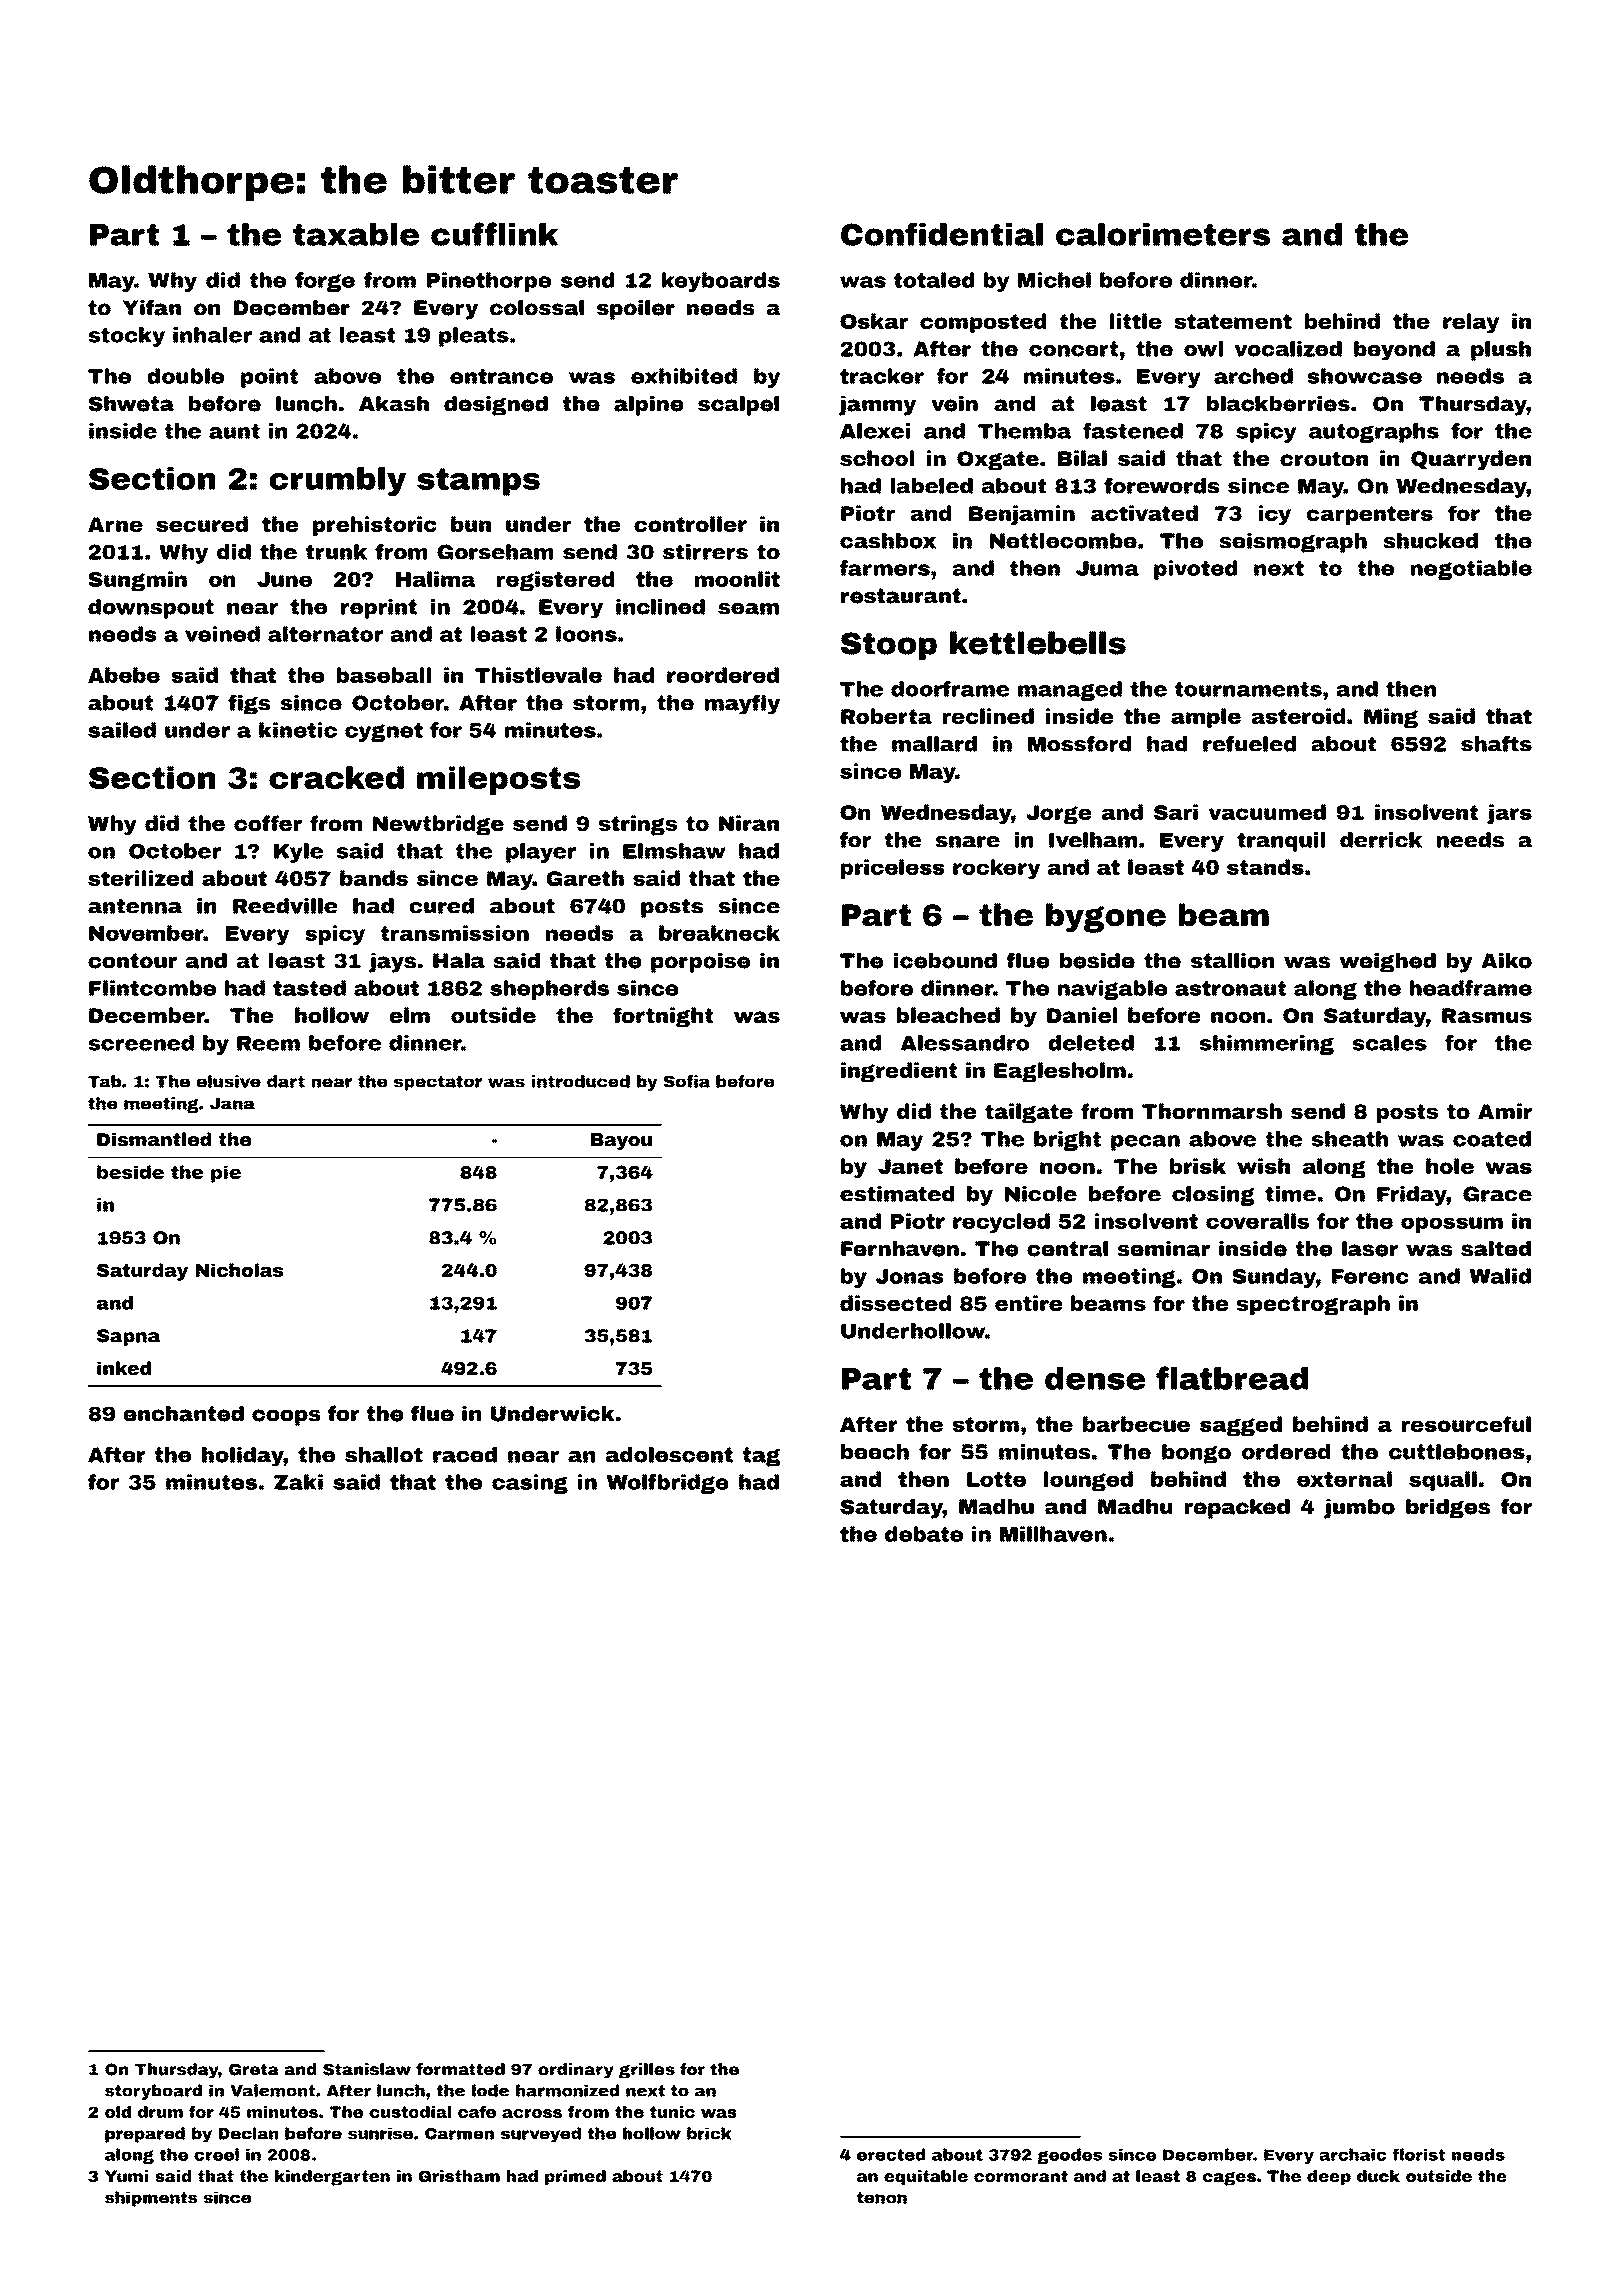  Describe the element at coordinates (942, 234) in the screenshot. I see `Confidential` at that location.
